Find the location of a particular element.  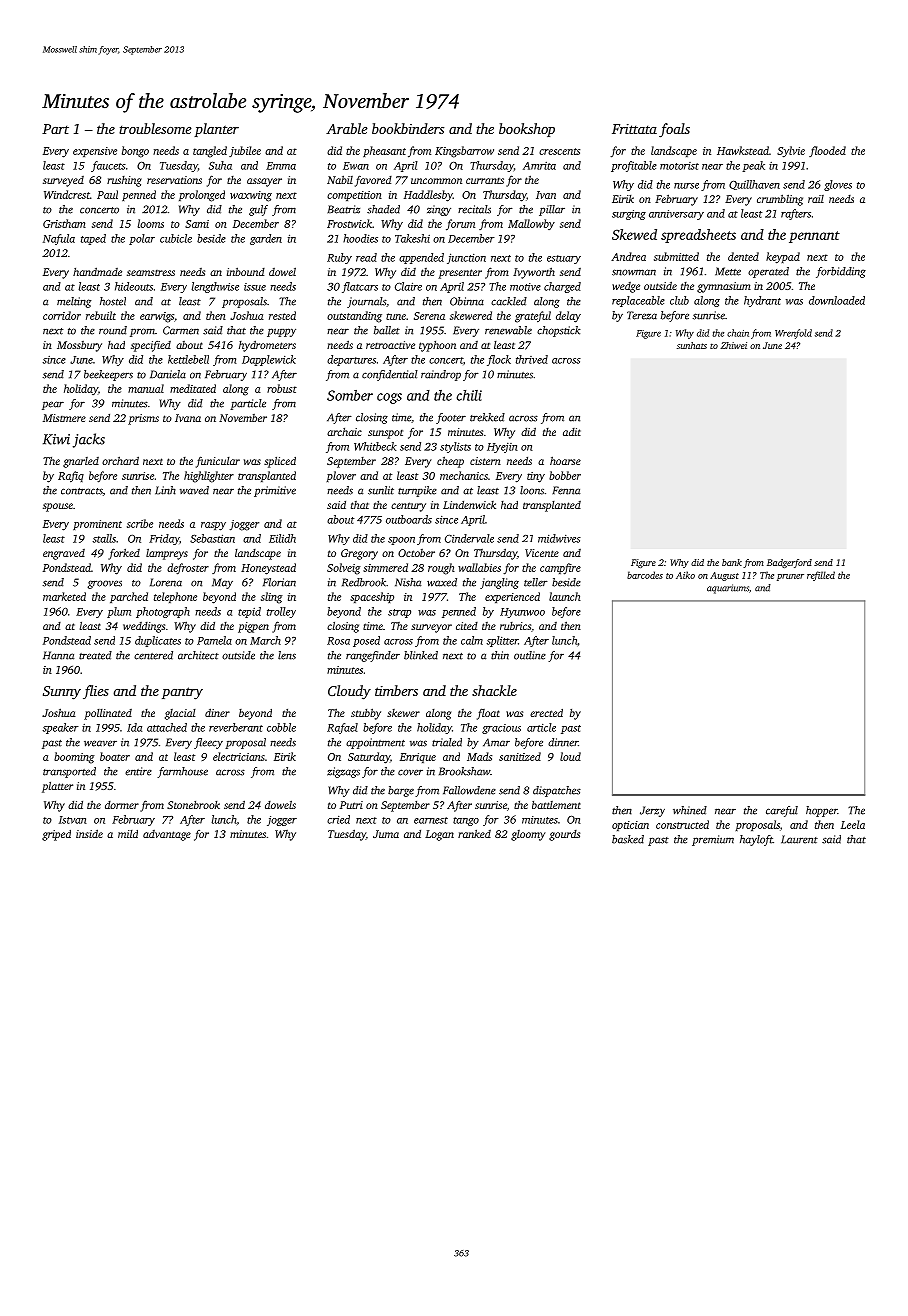

bookshop is located at coordinates (527, 130).
